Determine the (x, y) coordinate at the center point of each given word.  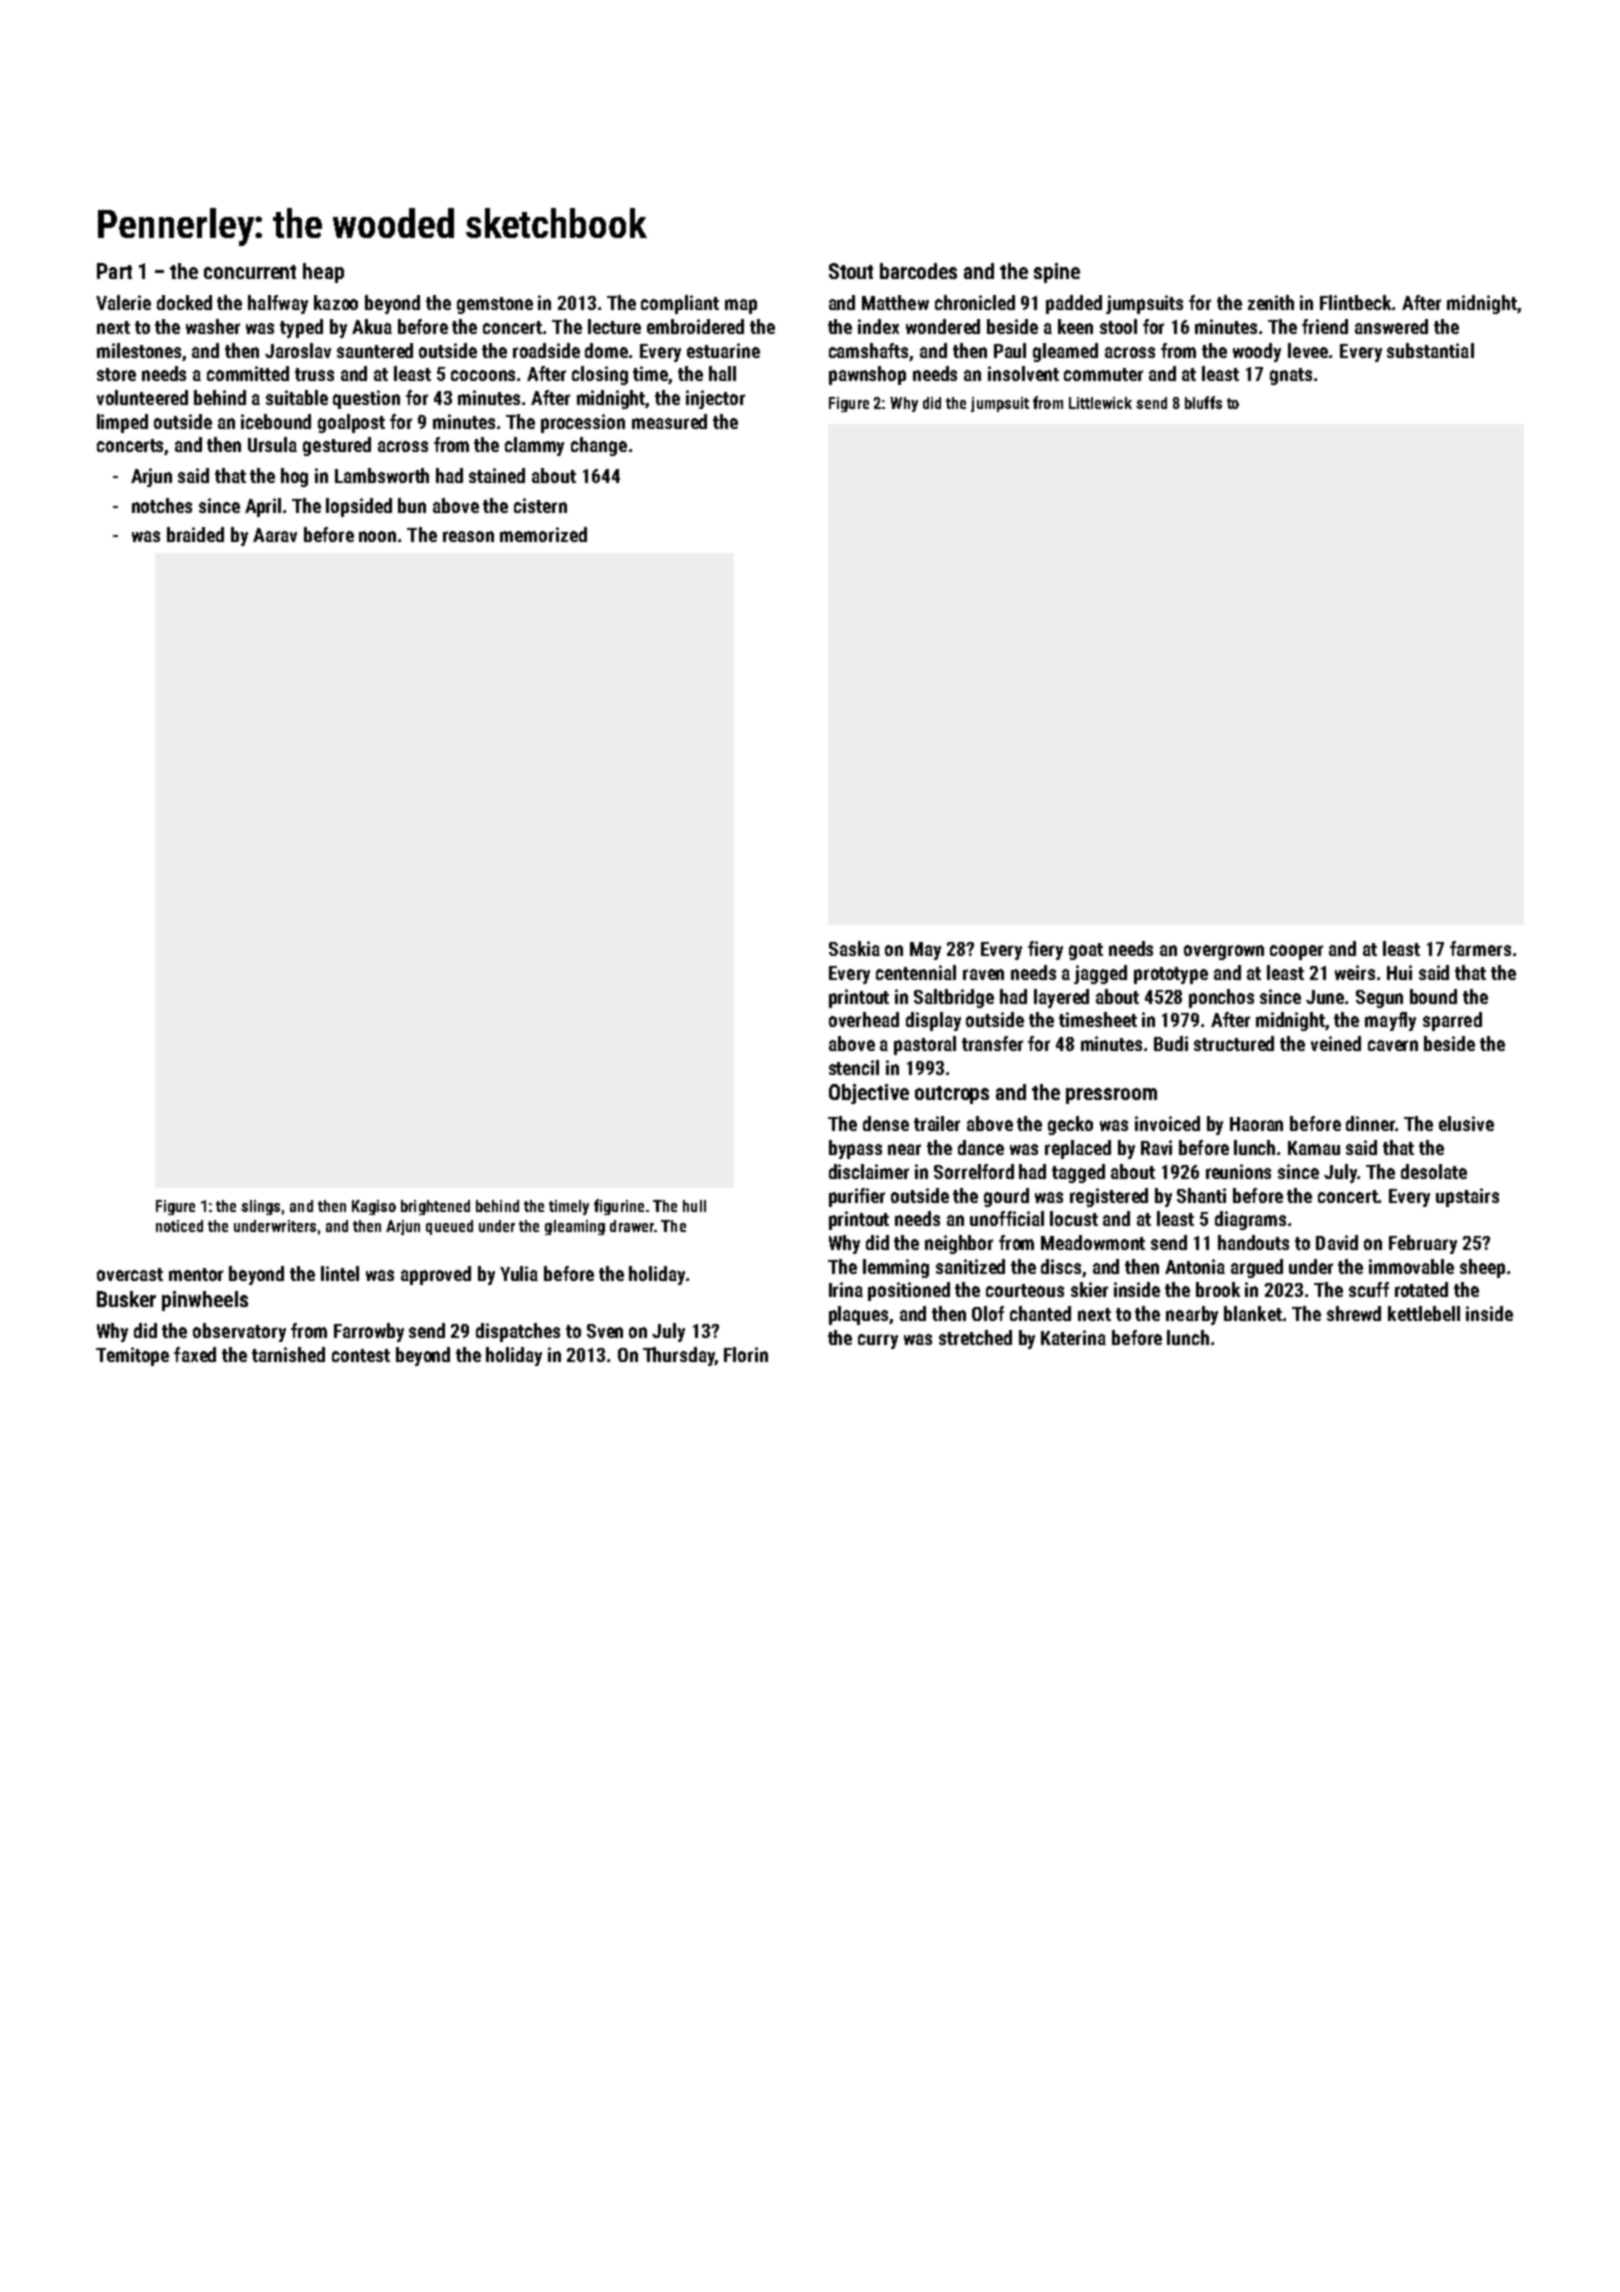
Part (114, 271)
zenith (1271, 302)
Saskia (854, 948)
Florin (746, 1354)
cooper (1296, 952)
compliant (680, 304)
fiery (1045, 950)
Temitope (132, 1356)
